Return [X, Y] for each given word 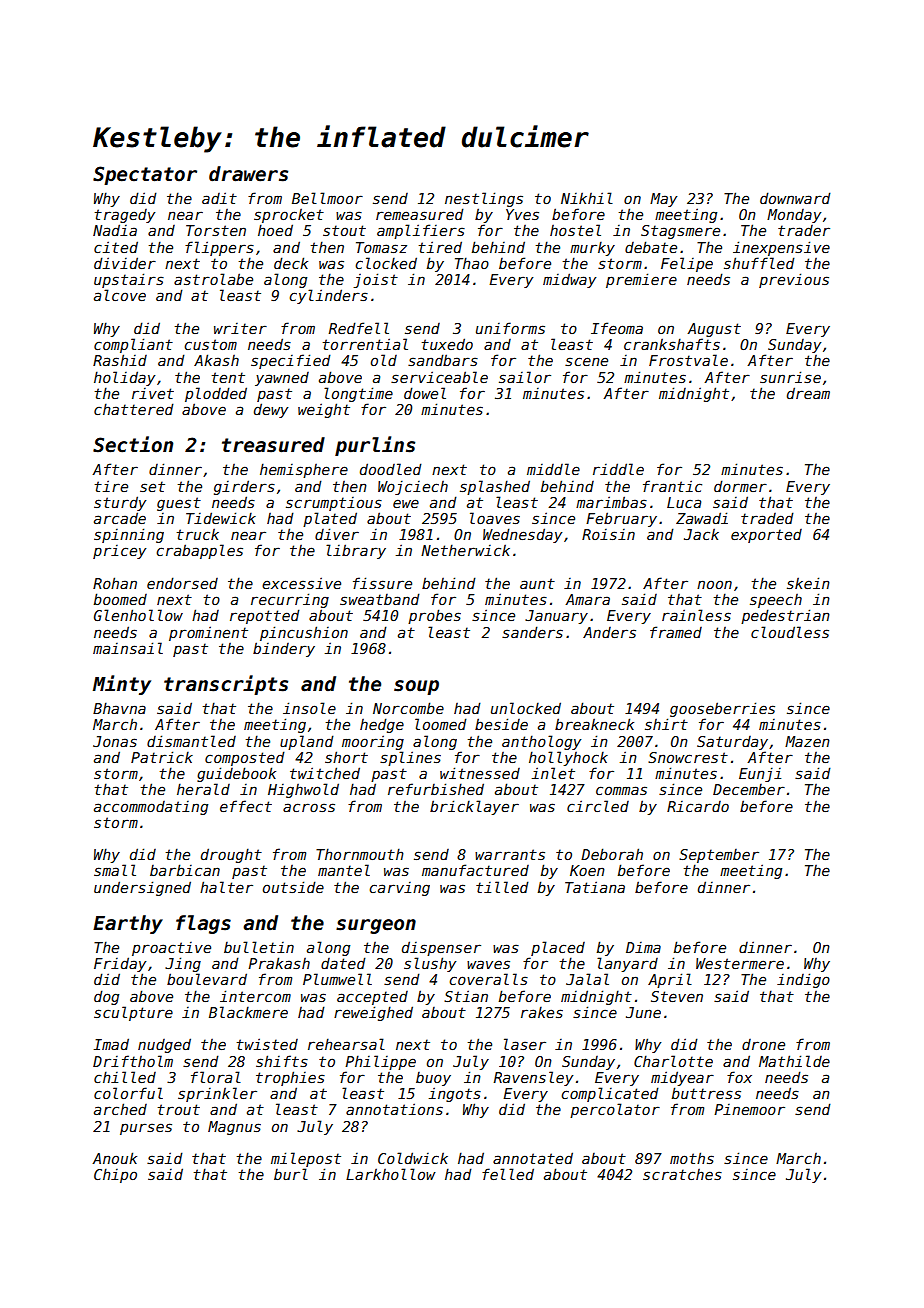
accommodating [151, 808]
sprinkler [217, 1094]
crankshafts [672, 344]
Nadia [115, 230]
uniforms [510, 328]
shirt [666, 724]
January [556, 617]
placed [558, 948]
